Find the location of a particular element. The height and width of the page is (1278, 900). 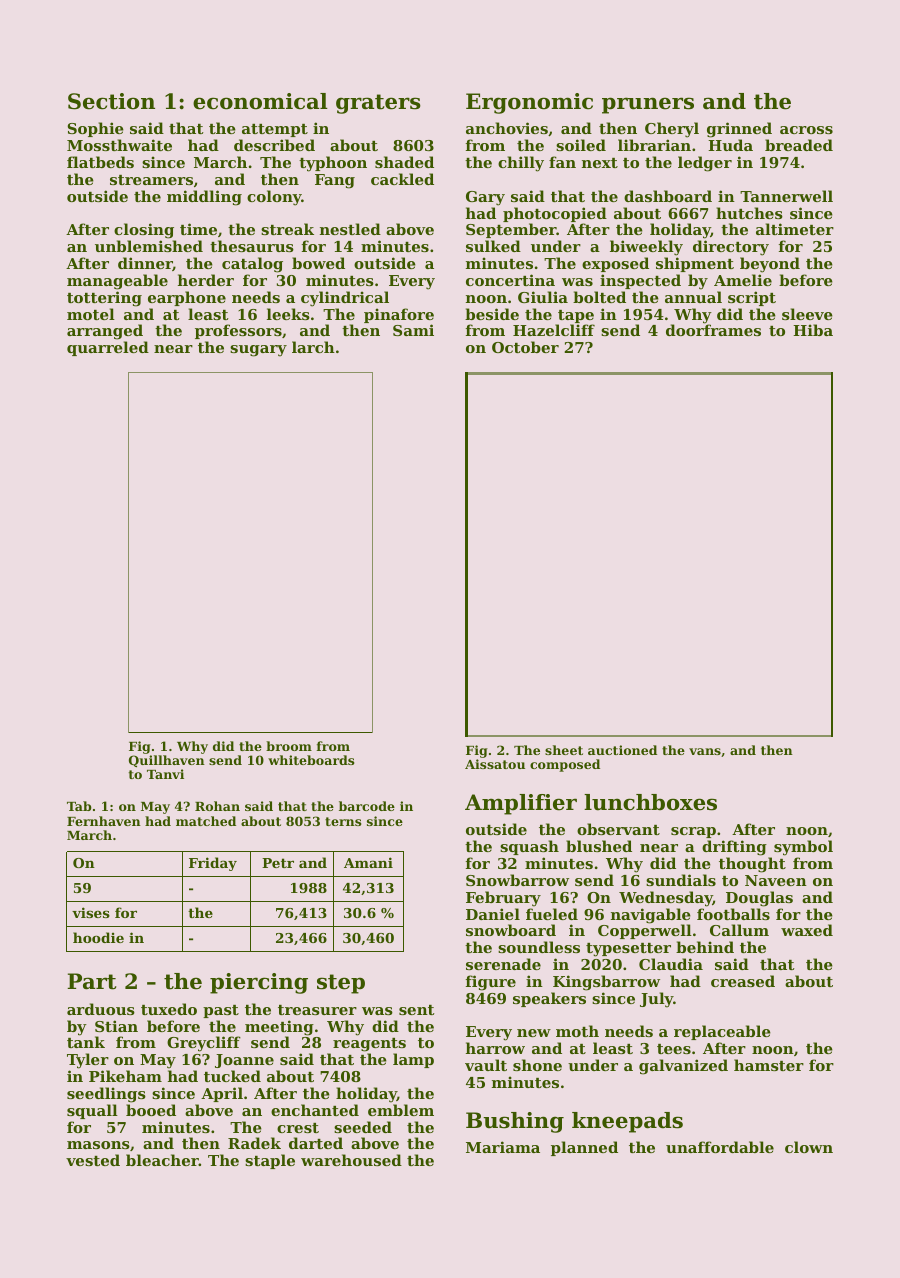

across is located at coordinates (806, 130).
